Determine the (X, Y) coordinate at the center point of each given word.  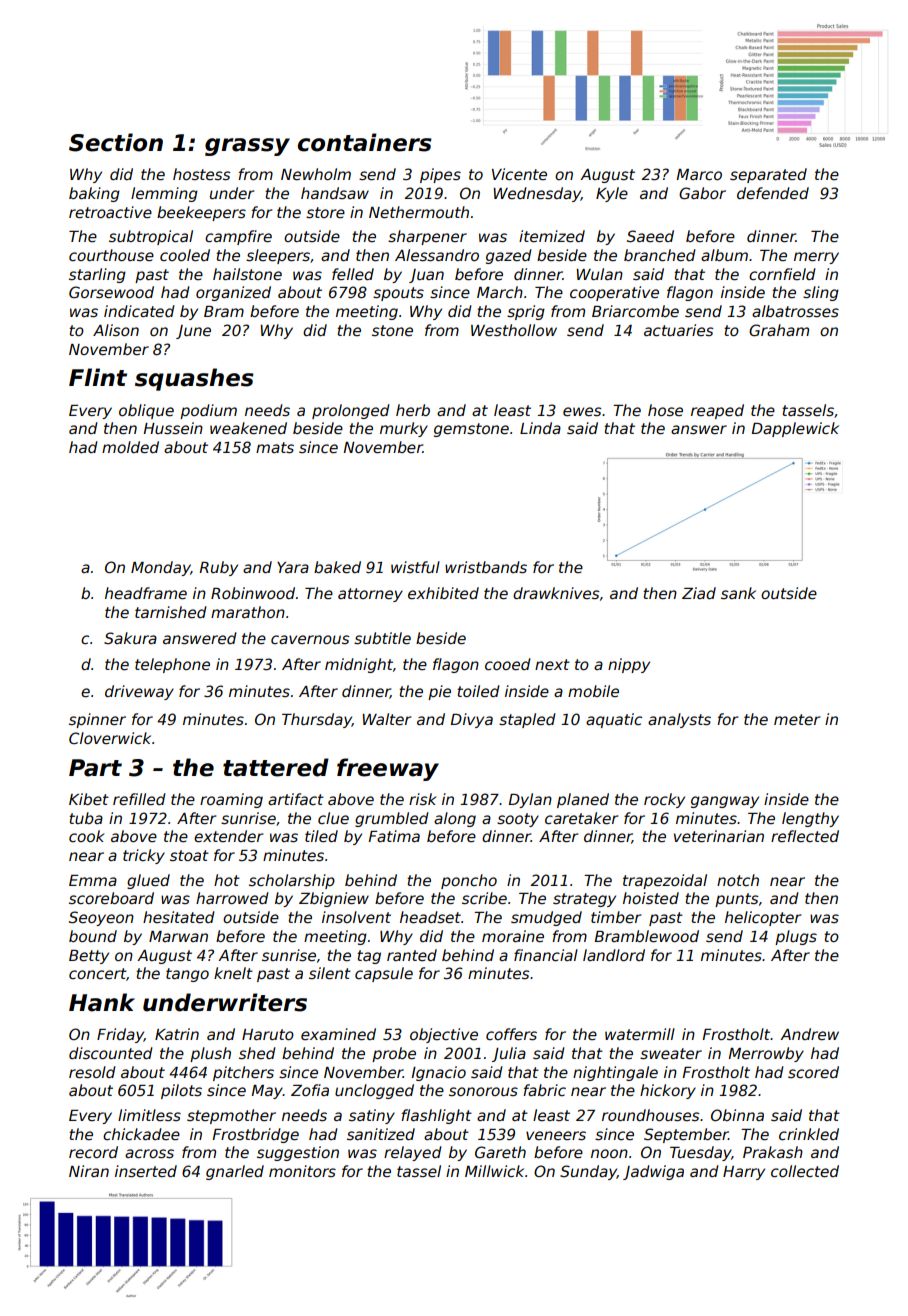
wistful (415, 567)
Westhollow (514, 330)
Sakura (130, 638)
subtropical (151, 237)
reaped (717, 411)
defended (773, 193)
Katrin (177, 1034)
